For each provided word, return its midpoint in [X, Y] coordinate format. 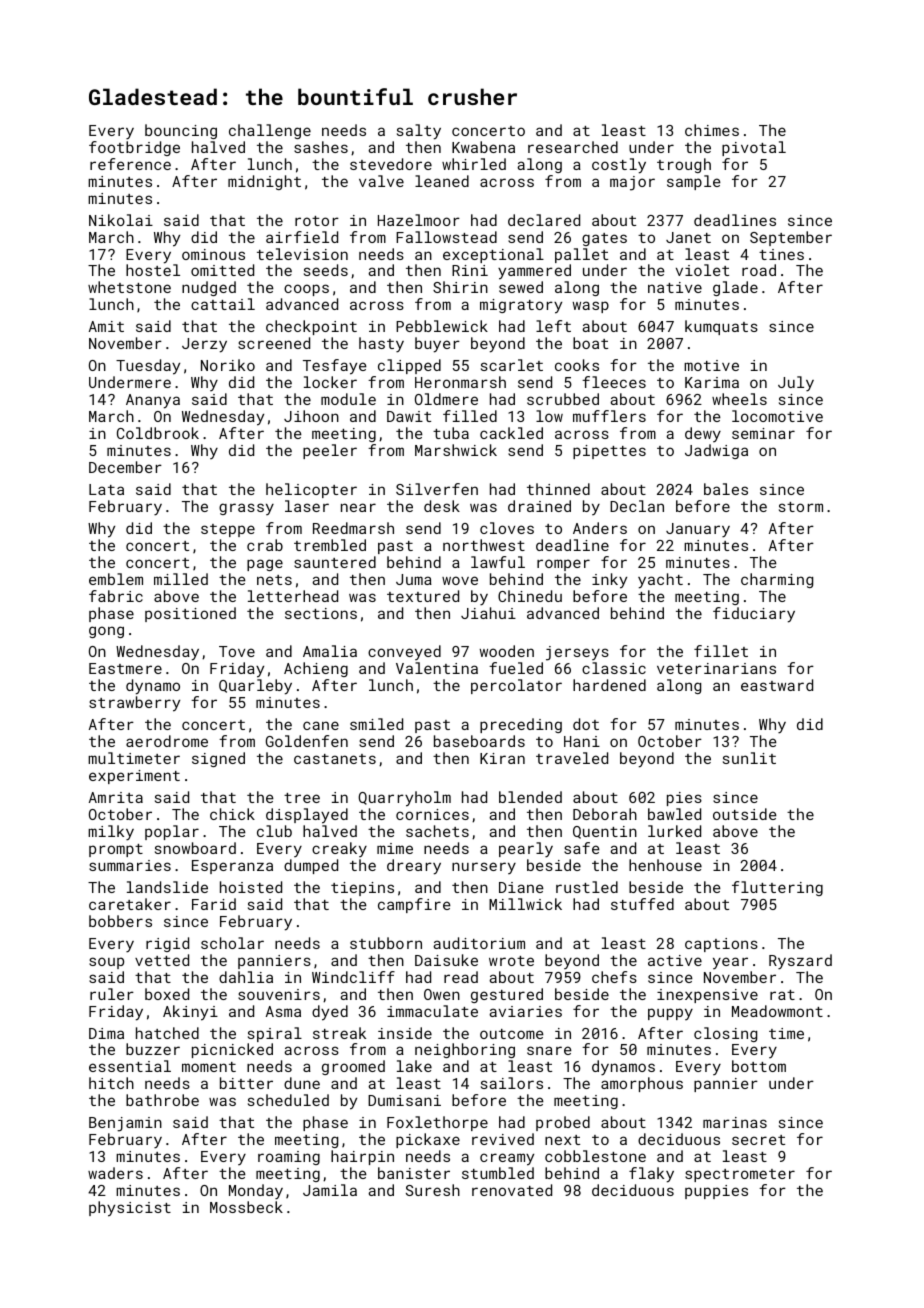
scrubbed [563, 399]
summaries [130, 865]
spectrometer [740, 1175]
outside [745, 814]
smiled [376, 724]
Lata [106, 489]
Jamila [330, 1190]
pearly [526, 850]
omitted [222, 270]
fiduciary [754, 615]
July [796, 384]
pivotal [754, 148]
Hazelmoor [419, 220]
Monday [256, 1192]
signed [218, 759]
